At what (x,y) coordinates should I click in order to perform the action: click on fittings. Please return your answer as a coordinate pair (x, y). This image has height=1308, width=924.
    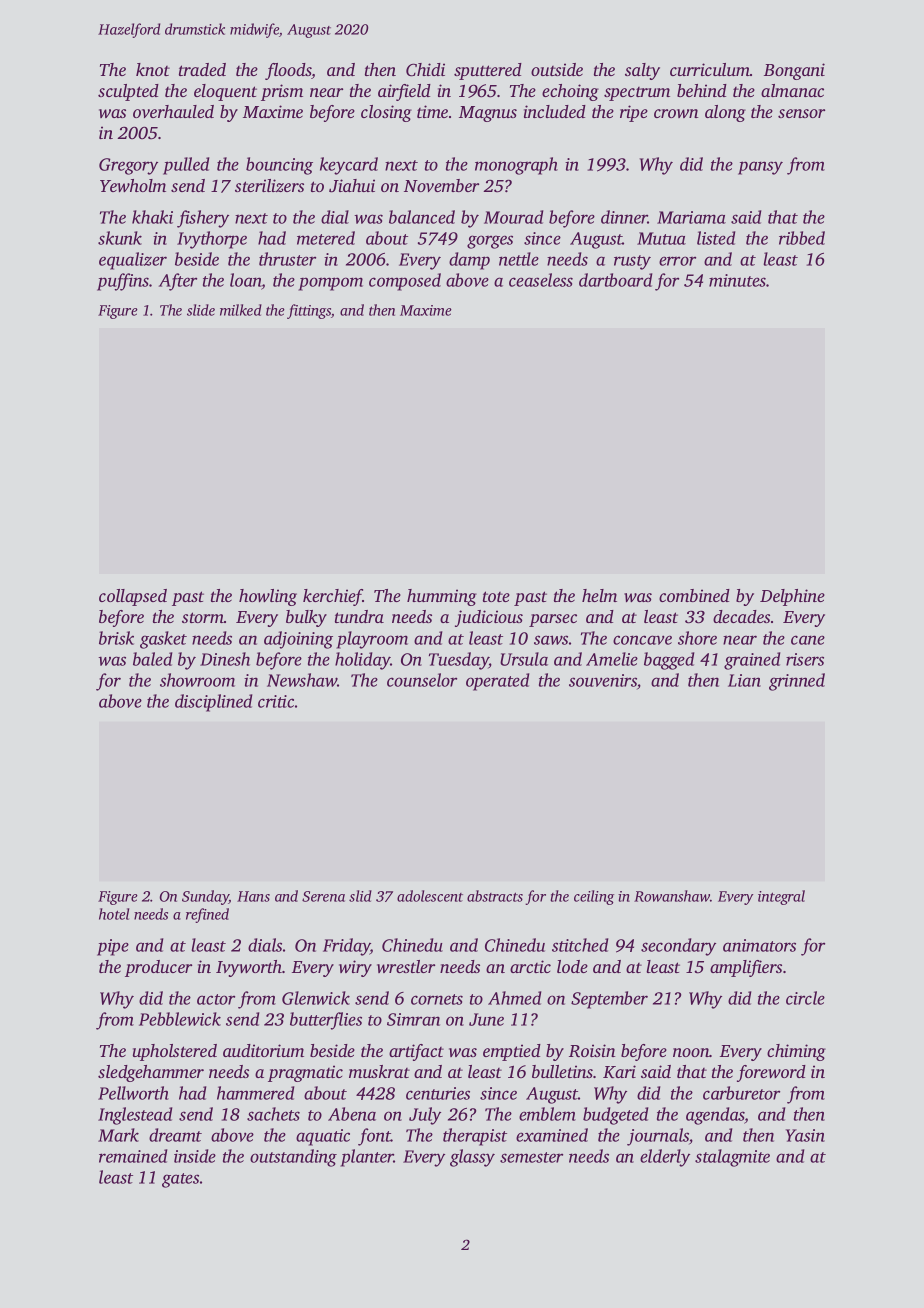
    Looking at the image, I should click on (309, 311).
